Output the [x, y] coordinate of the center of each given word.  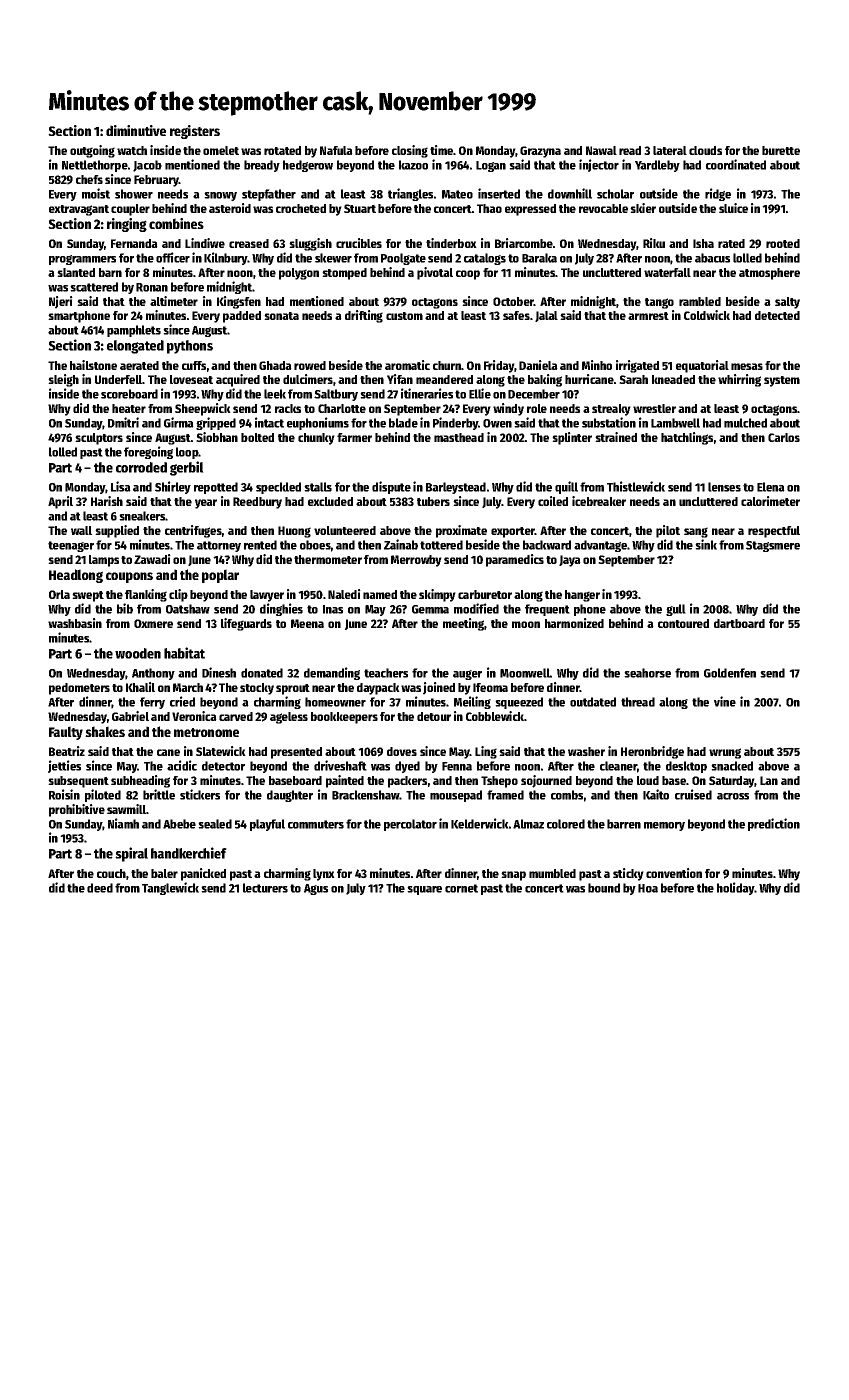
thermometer [328, 559]
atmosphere [769, 274]
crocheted [301, 208]
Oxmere [153, 623]
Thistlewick [636, 486]
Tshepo [499, 782]
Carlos [784, 437]
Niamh [123, 823]
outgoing [92, 151]
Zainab [401, 544]
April [60, 502]
